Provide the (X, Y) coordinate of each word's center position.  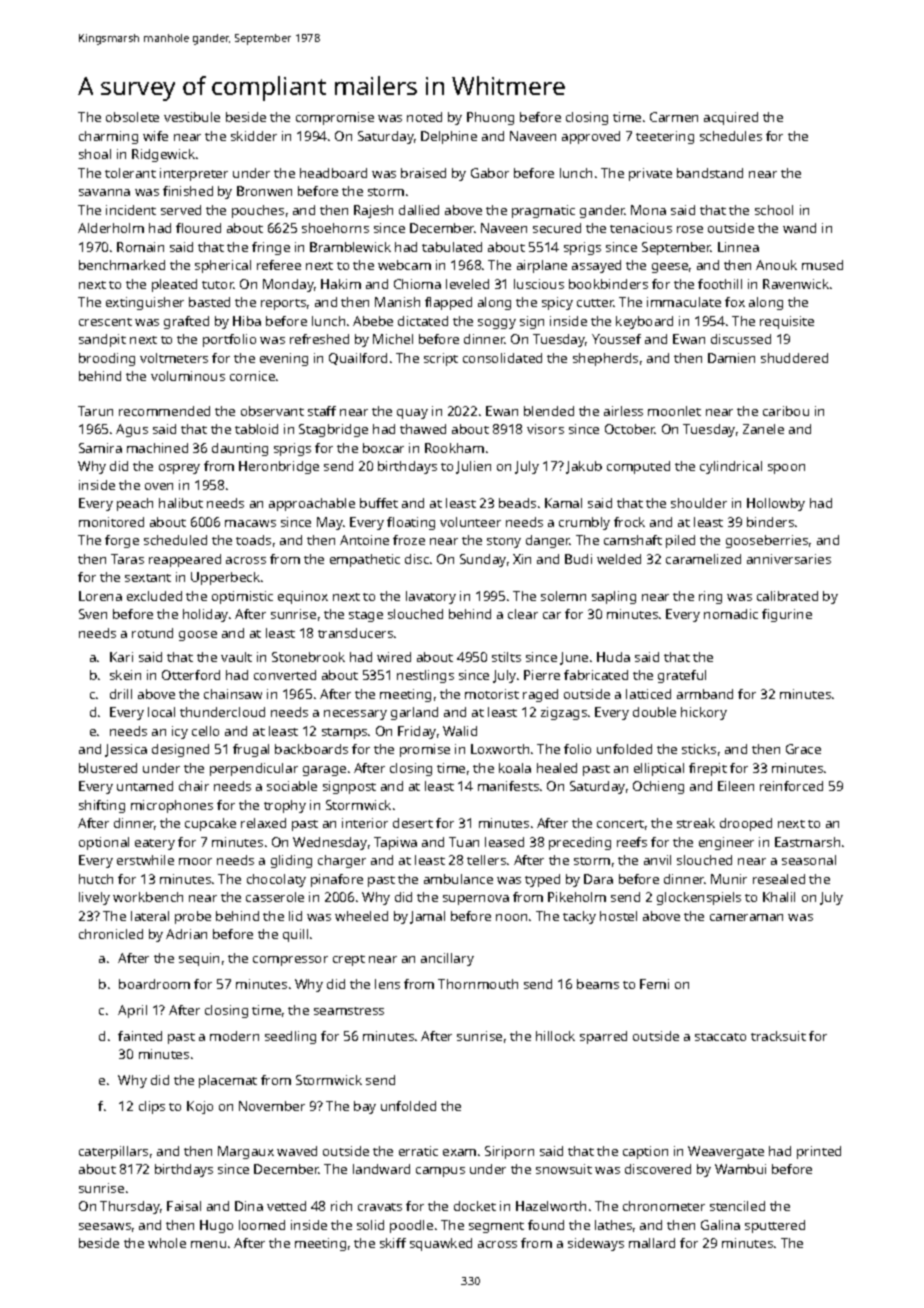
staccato (720, 1037)
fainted (140, 1036)
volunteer (470, 522)
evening (284, 359)
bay (365, 1107)
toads (253, 540)
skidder (254, 136)
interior (365, 823)
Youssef (616, 339)
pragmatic (543, 211)
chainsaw (233, 694)
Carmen (674, 117)
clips (152, 1107)
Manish (397, 302)
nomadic (731, 614)
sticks (699, 749)
